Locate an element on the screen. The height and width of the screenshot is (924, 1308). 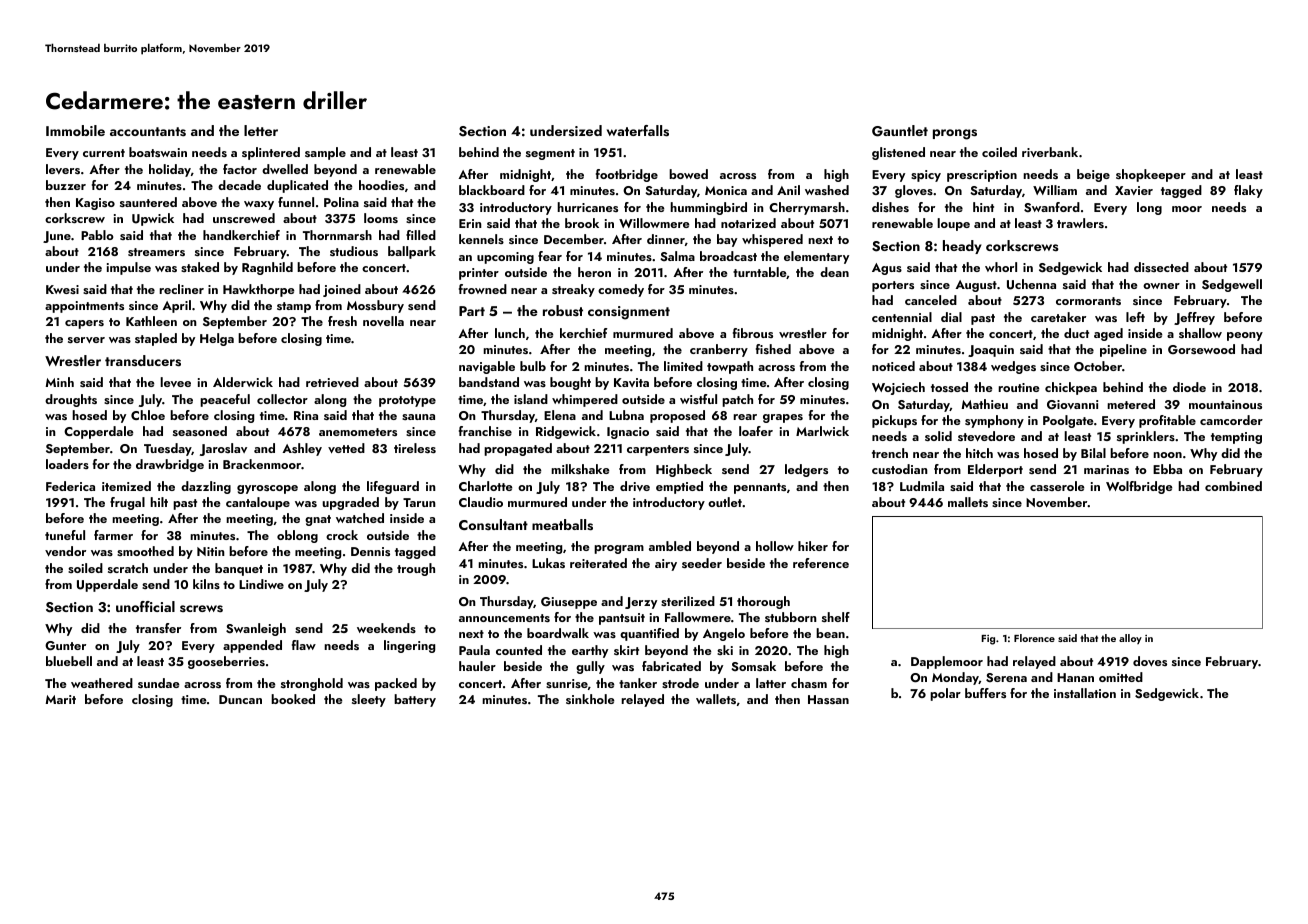
segment is located at coordinates (550, 154).
